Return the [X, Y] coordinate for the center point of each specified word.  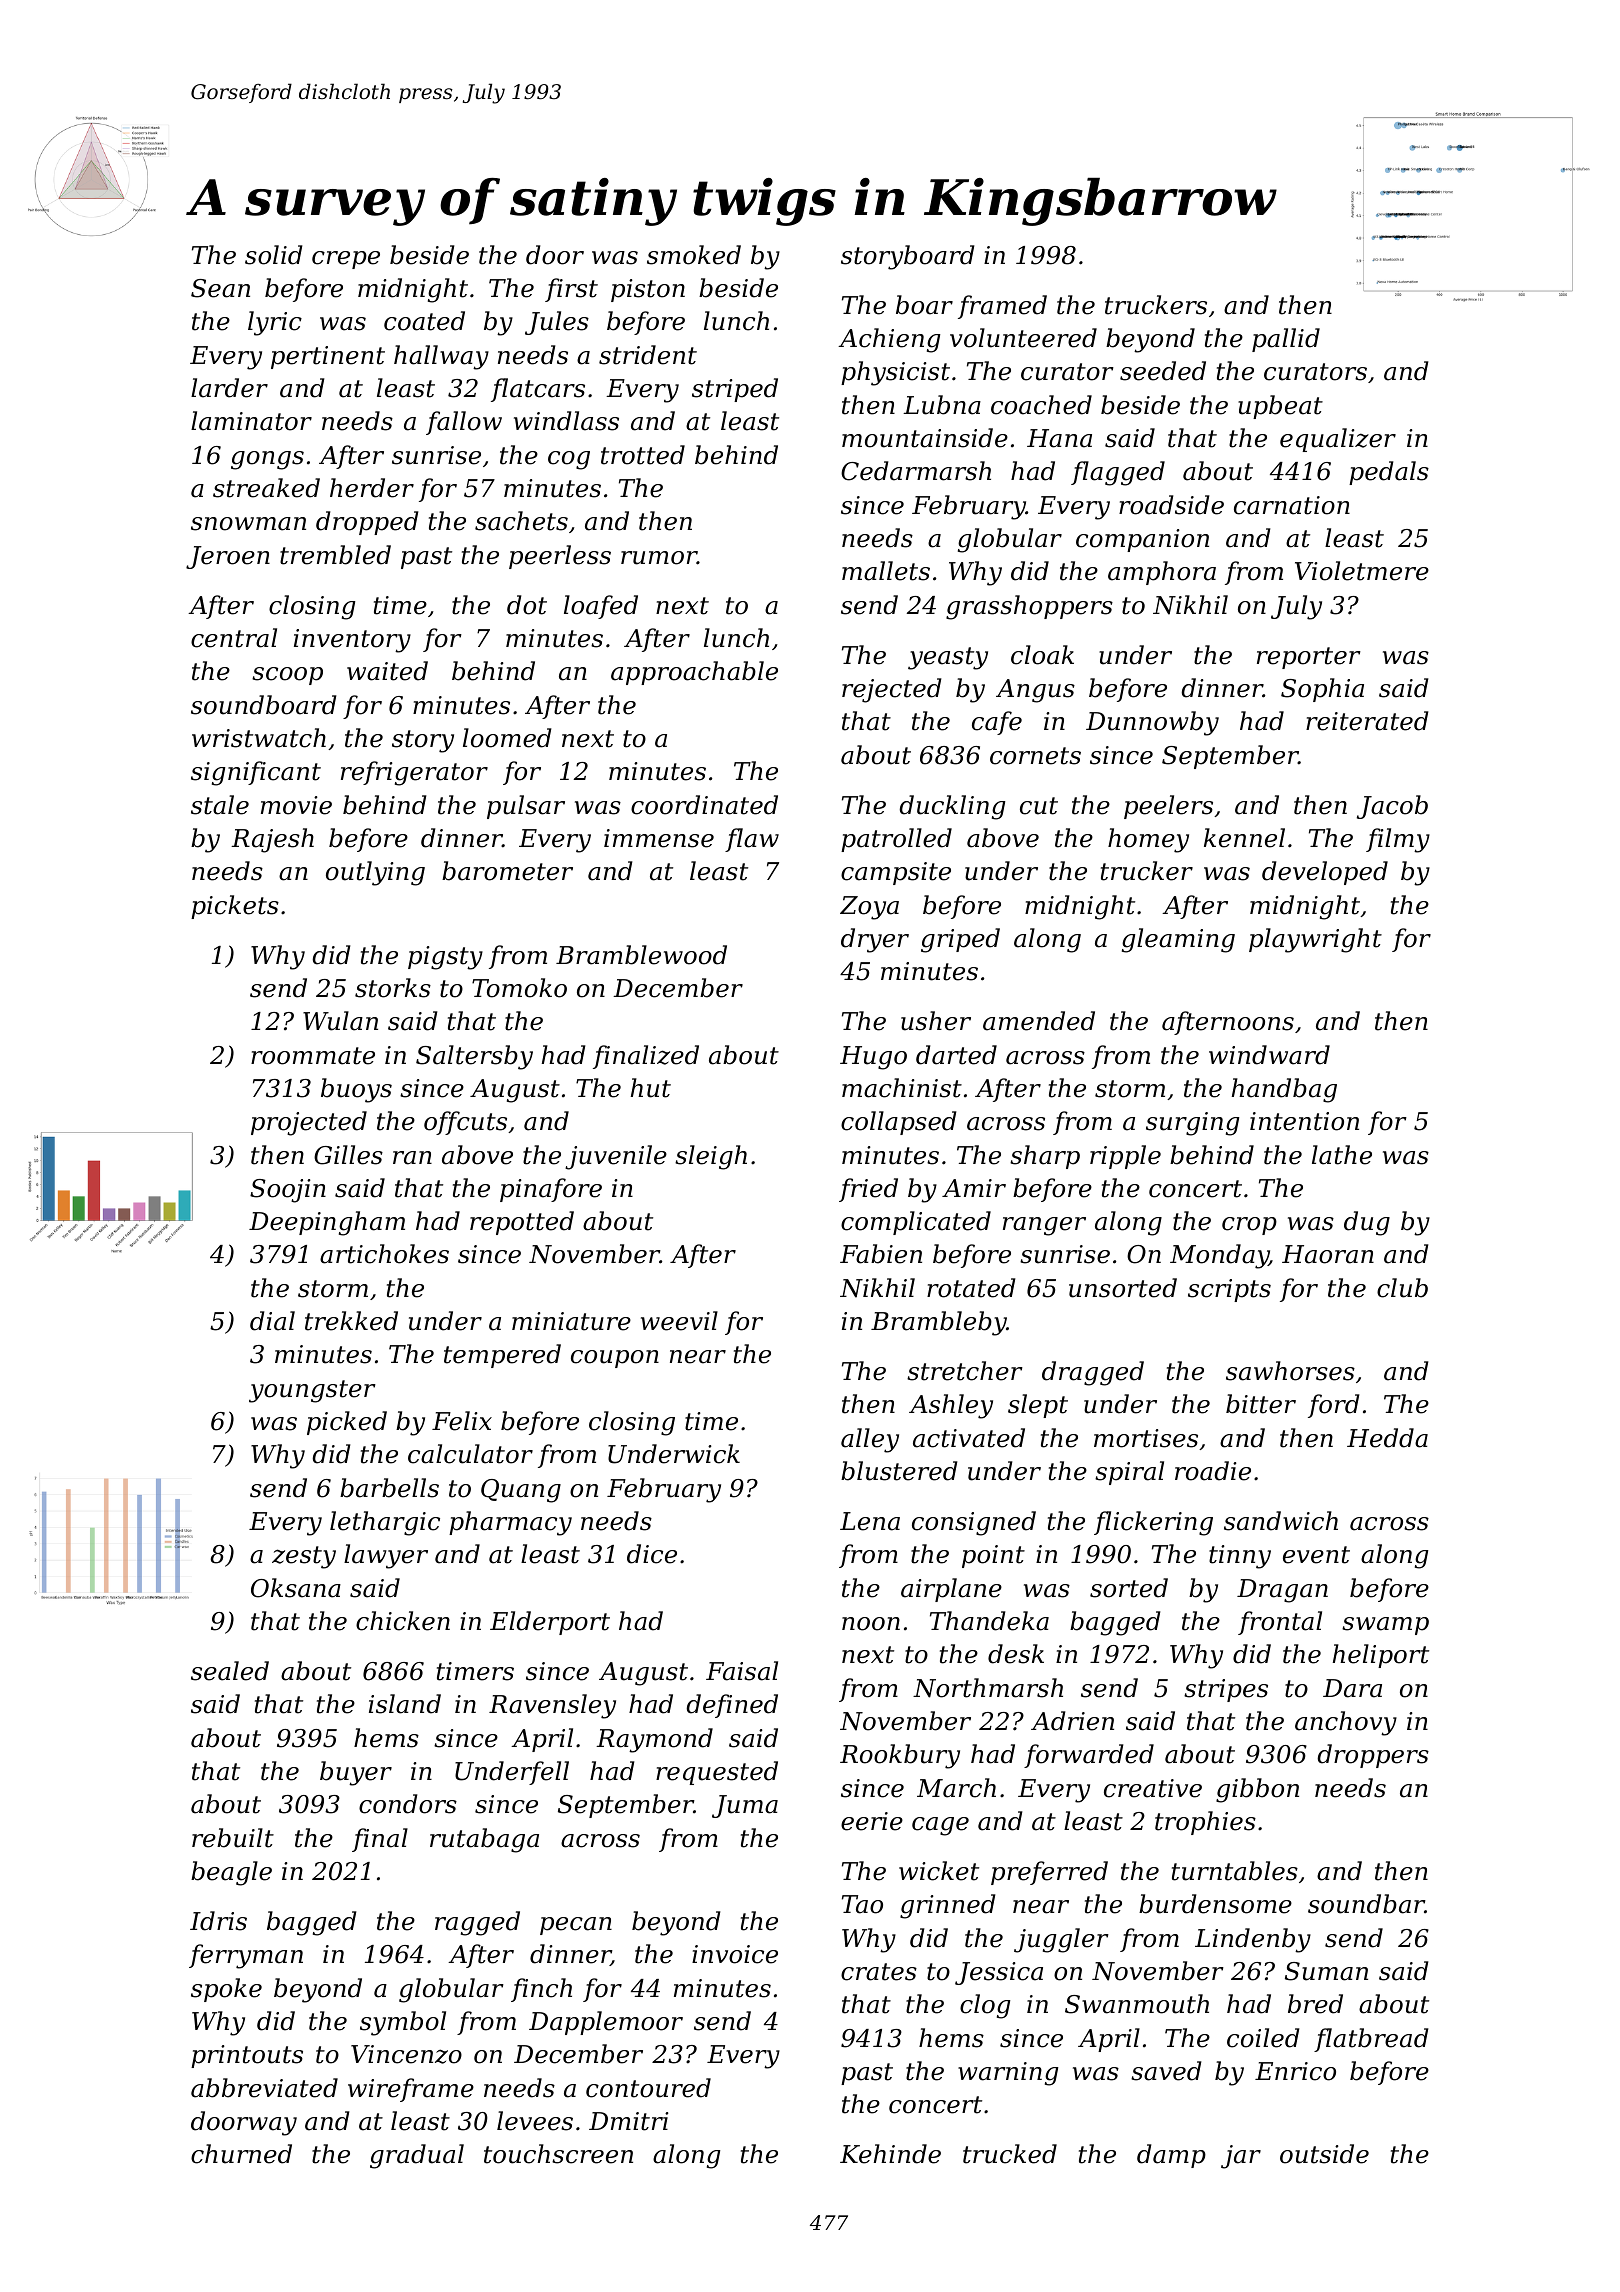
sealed [230, 1671]
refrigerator [414, 773]
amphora [1162, 573]
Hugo [873, 1058]
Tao [862, 1904]
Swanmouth [1137, 2004]
